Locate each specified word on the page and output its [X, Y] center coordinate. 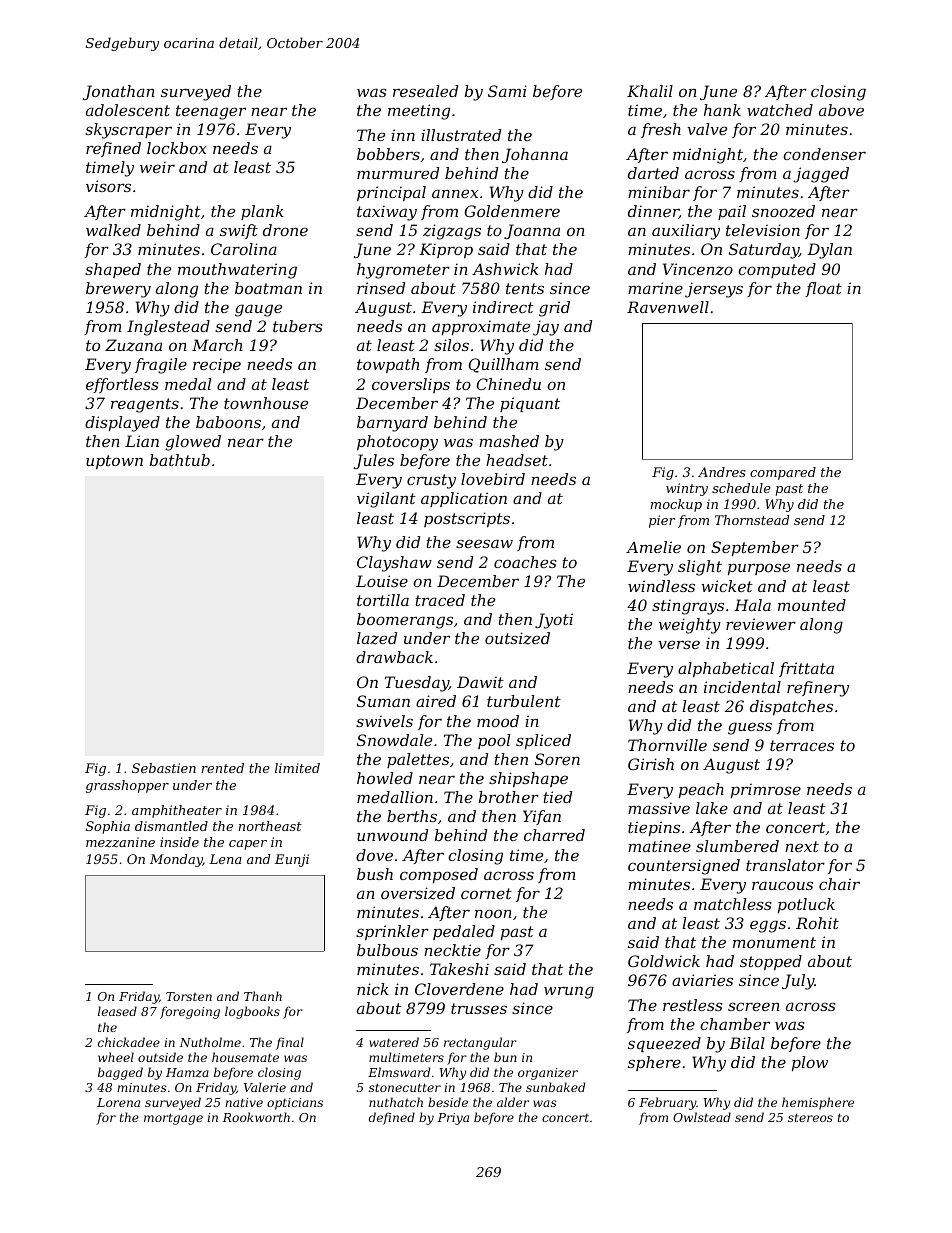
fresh [661, 130]
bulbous [387, 950]
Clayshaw [394, 564]
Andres [722, 472]
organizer [548, 1074]
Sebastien [164, 768]
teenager [211, 112]
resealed [425, 91]
